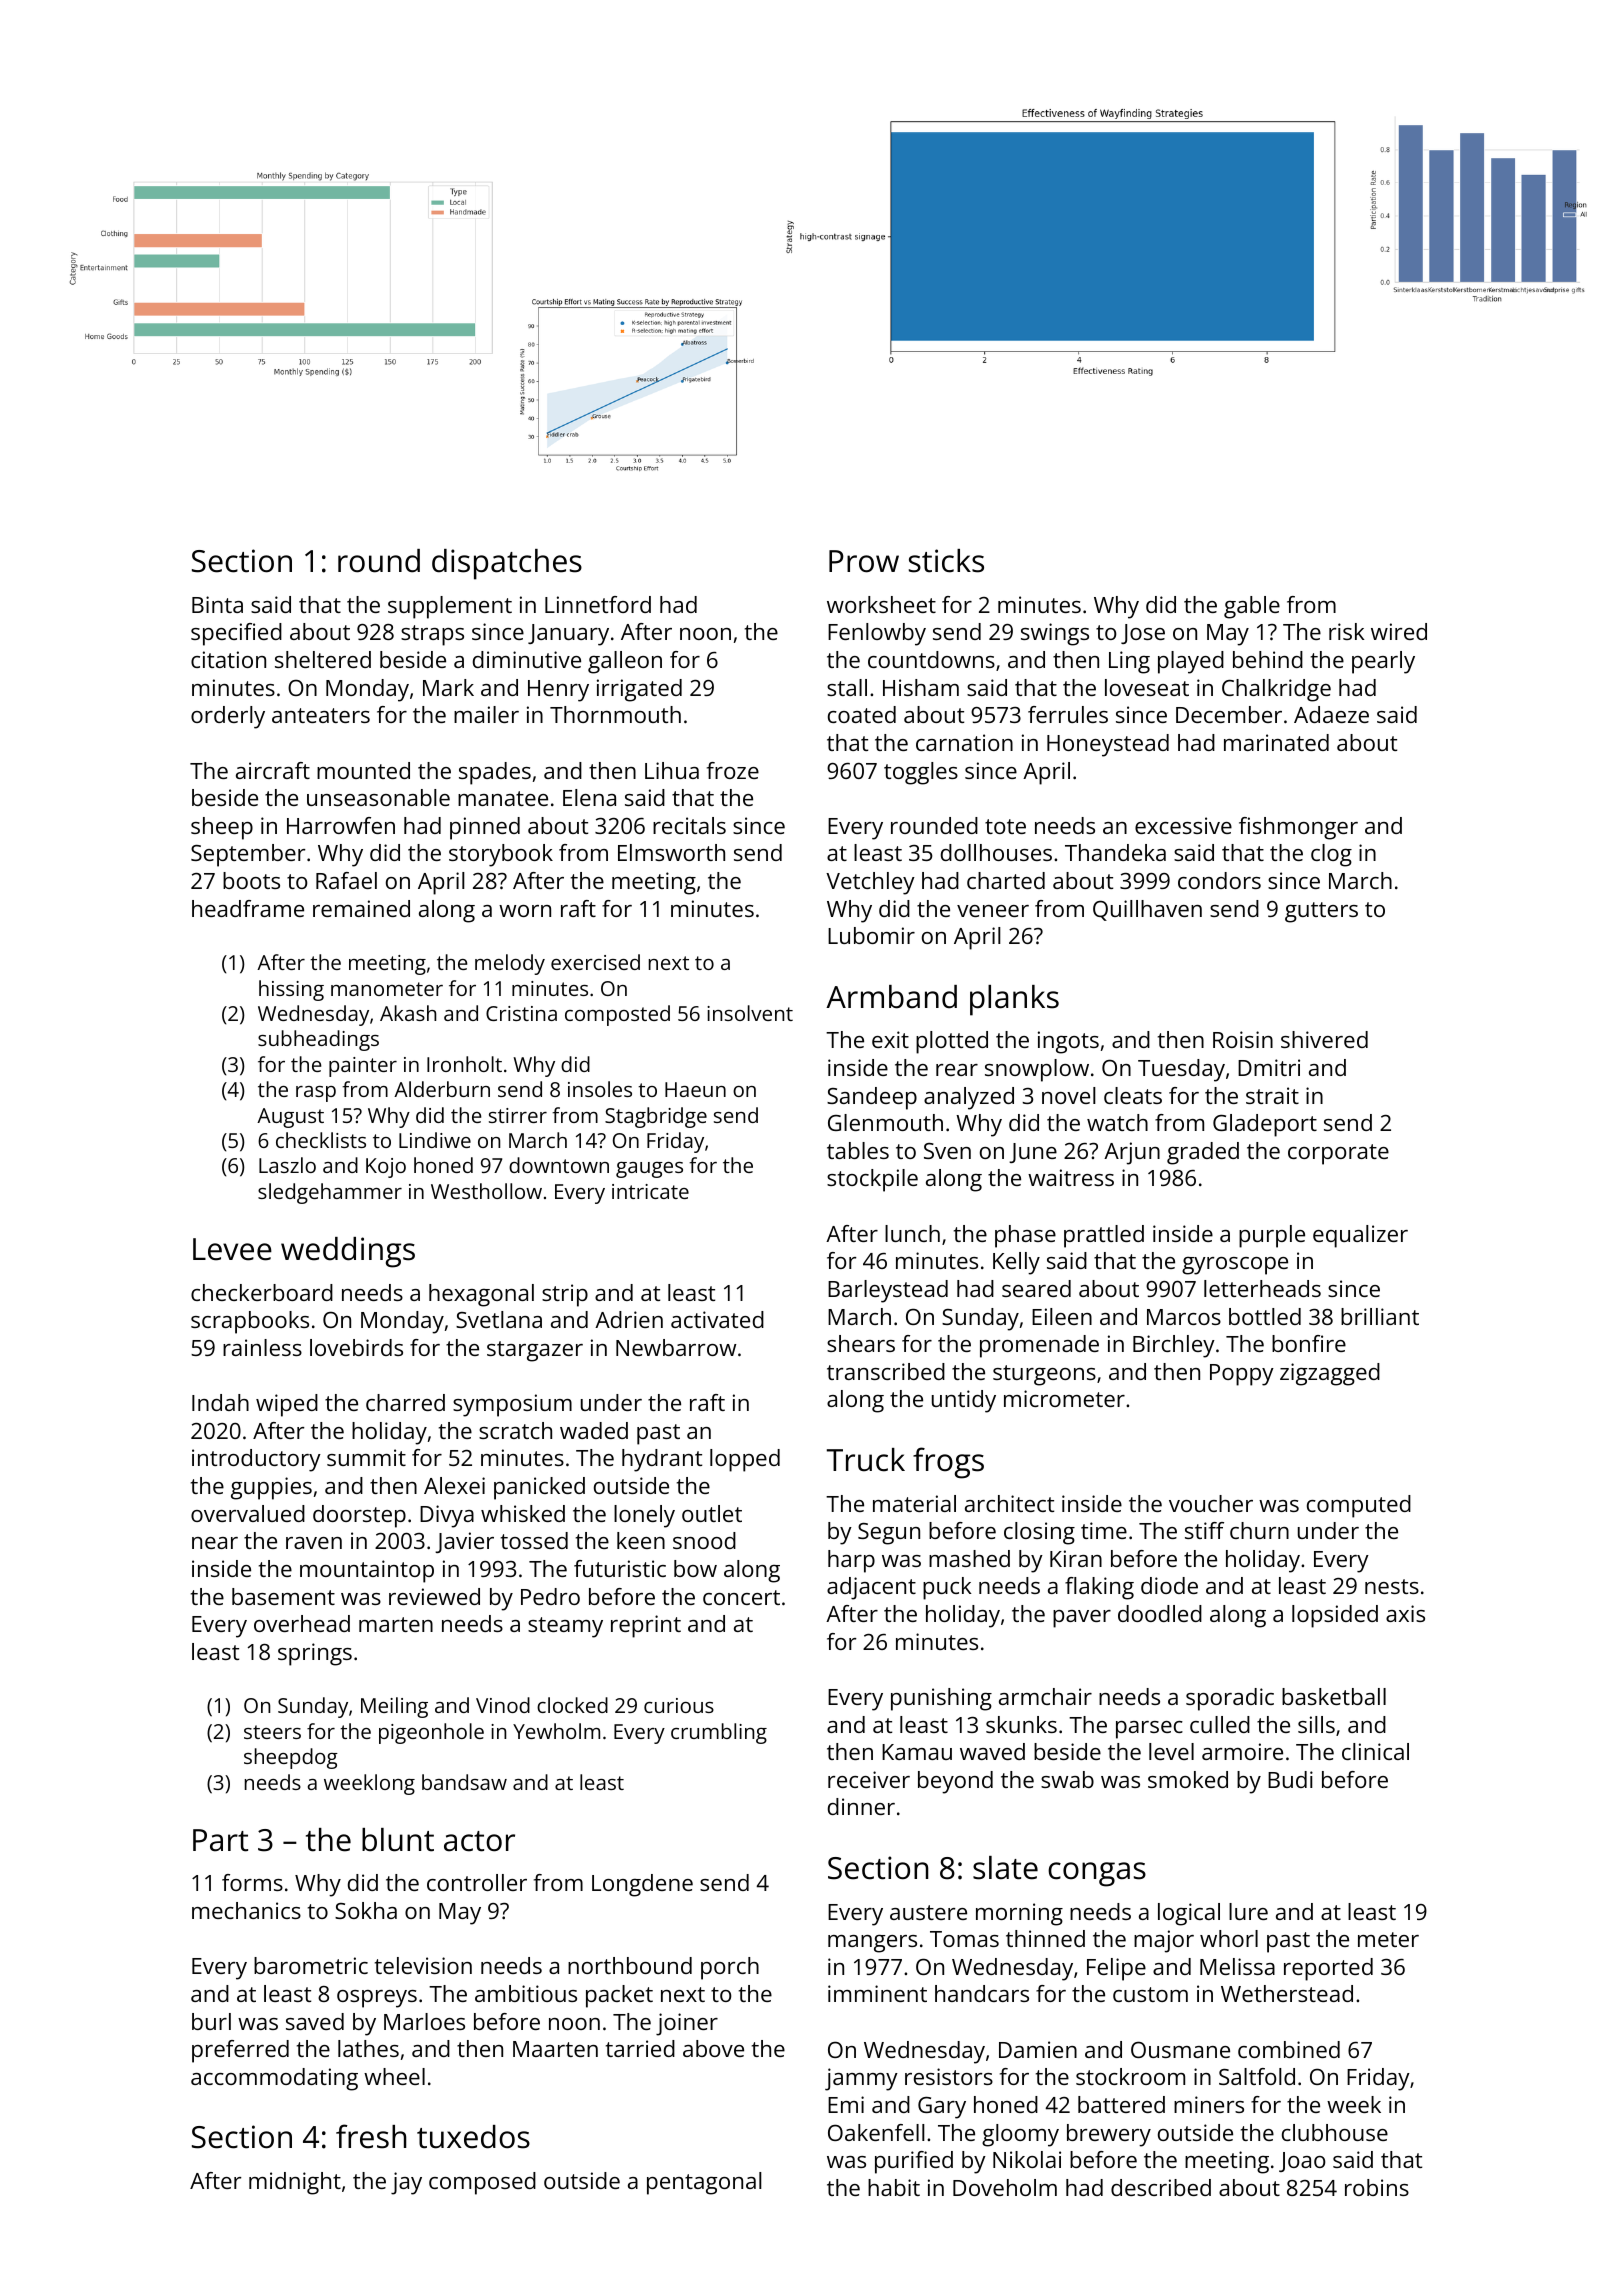 The height and width of the image is (2292, 1620). I want to click on gable, so click(1252, 607).
